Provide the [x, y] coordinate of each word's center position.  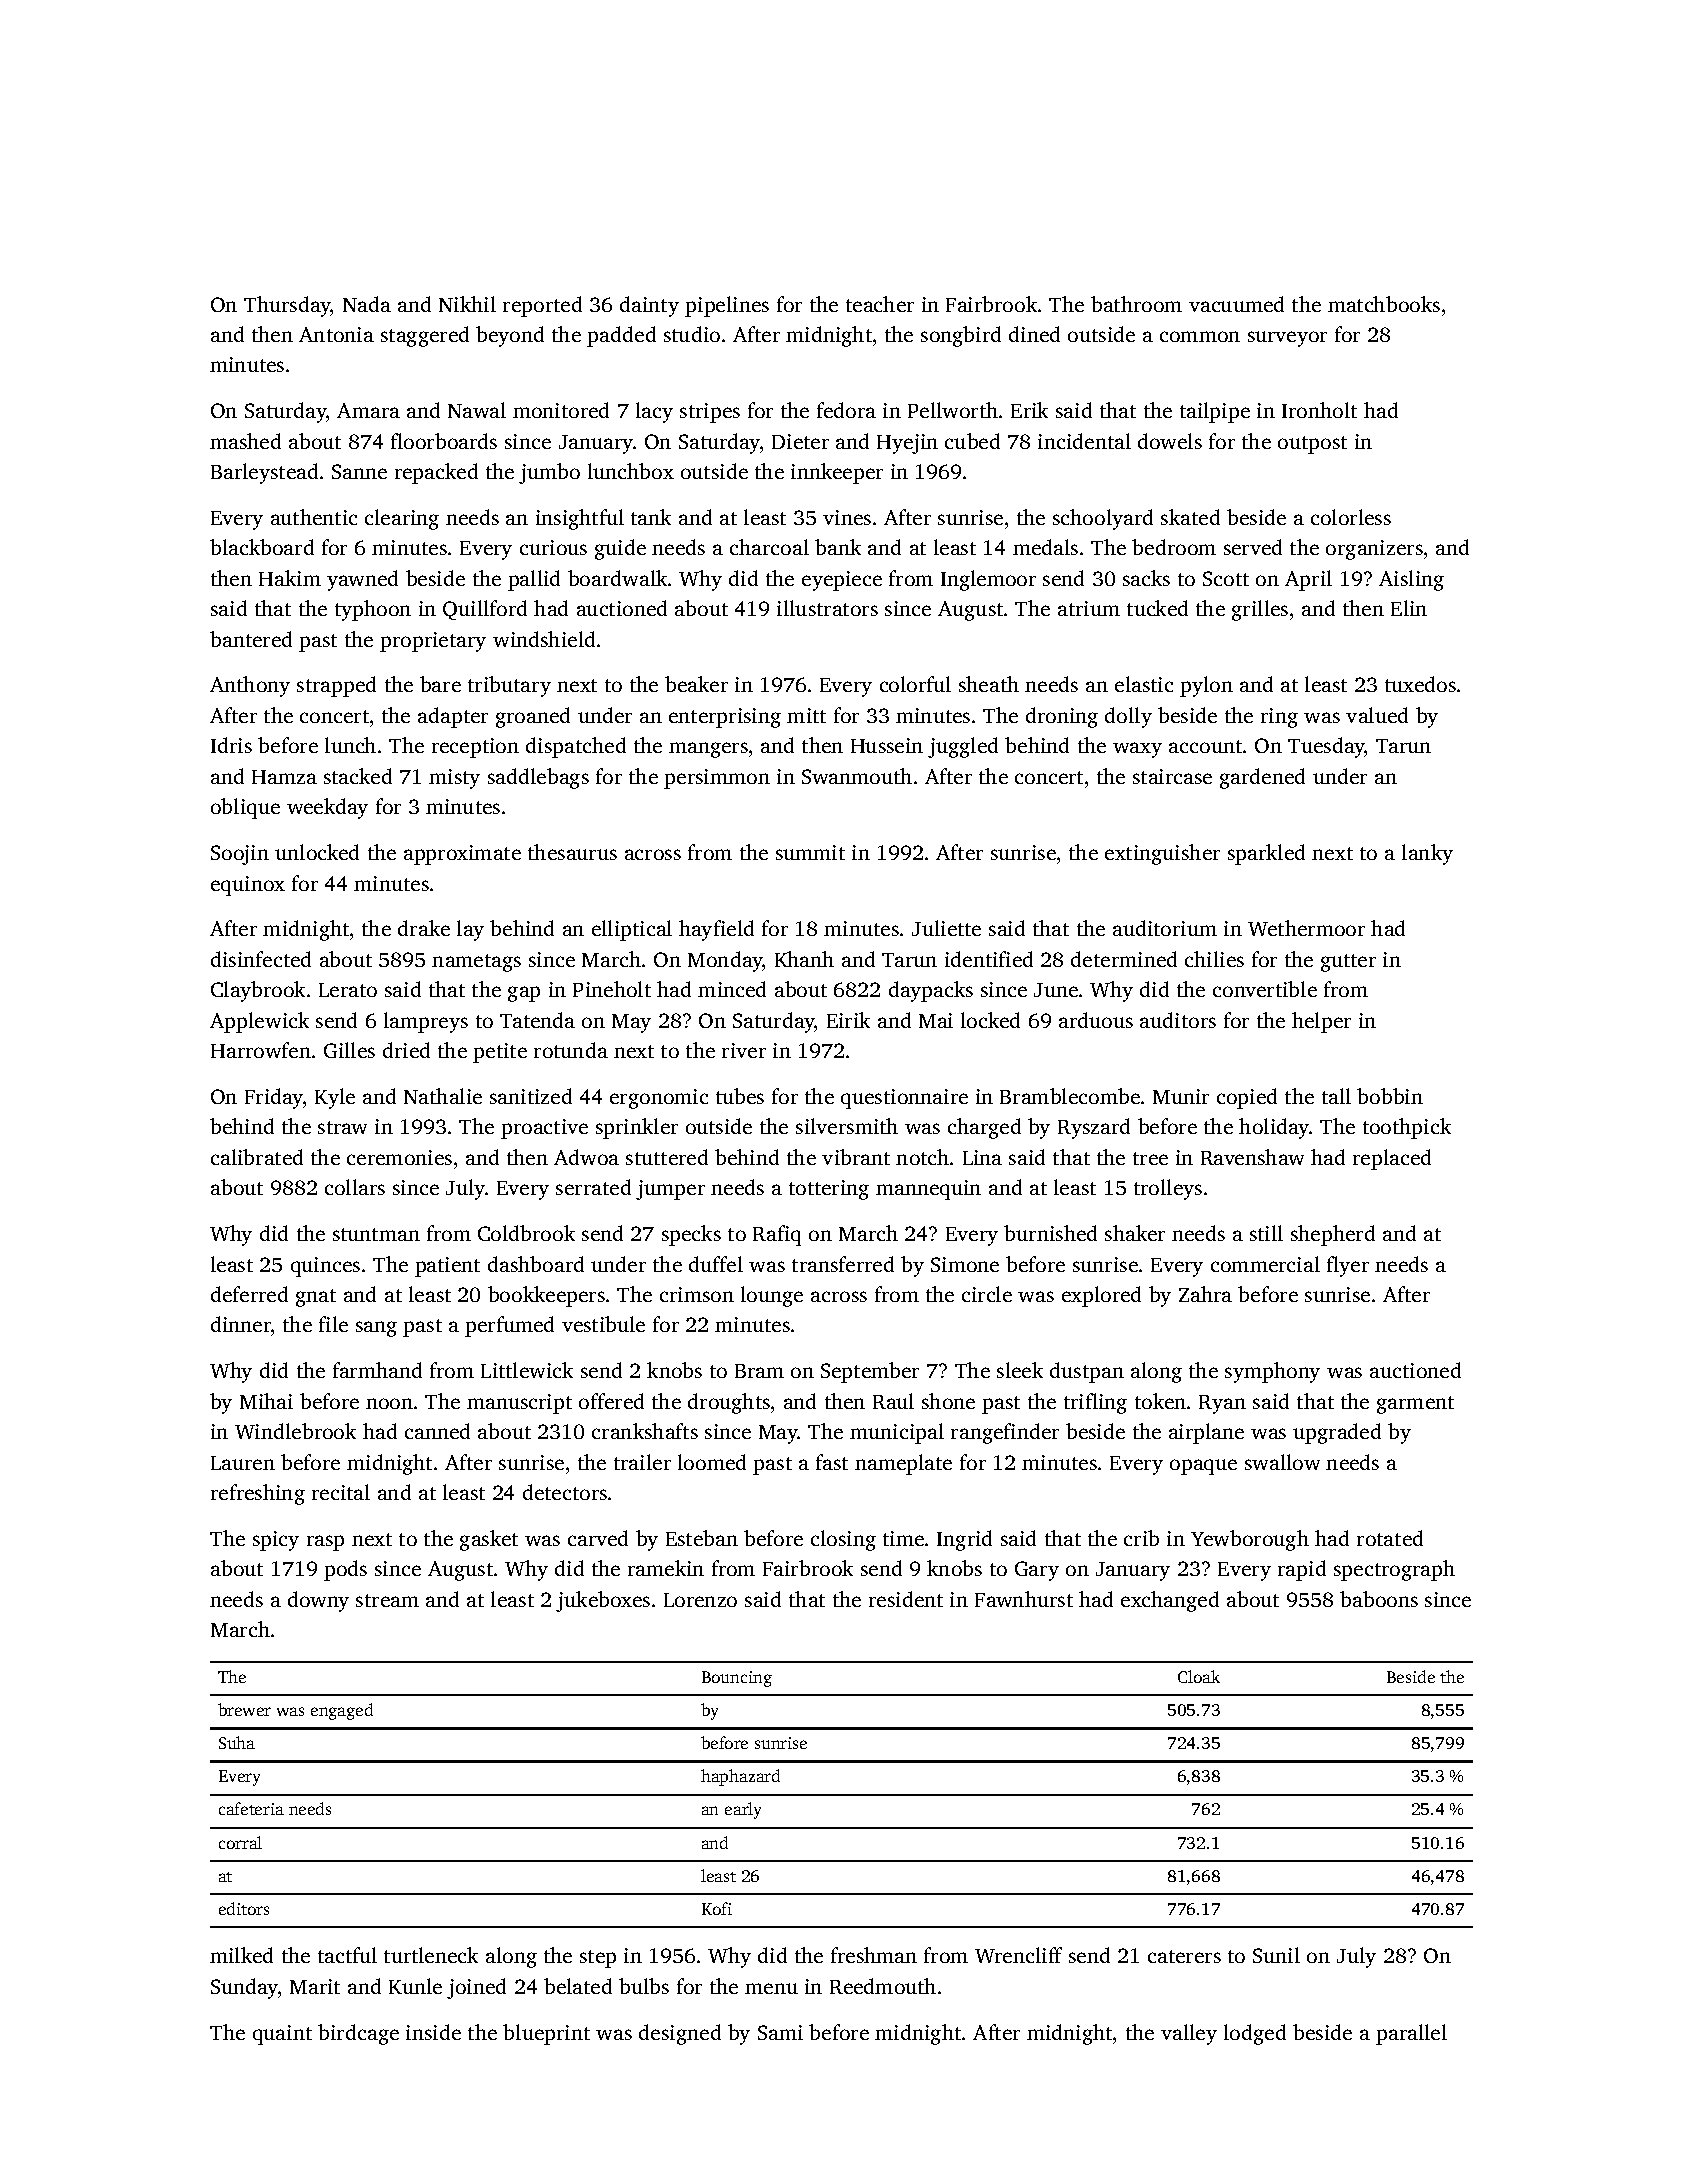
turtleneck [431, 1955]
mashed [245, 441]
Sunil [1276, 1955]
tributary [509, 686]
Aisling [1411, 580]
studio [692, 334]
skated [1190, 517]
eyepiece [842, 581]
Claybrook [258, 991]
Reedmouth [883, 1986]
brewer [244, 1709]
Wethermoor [1306, 928]
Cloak [1199, 1676]
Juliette [946, 928]
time [903, 1538]
